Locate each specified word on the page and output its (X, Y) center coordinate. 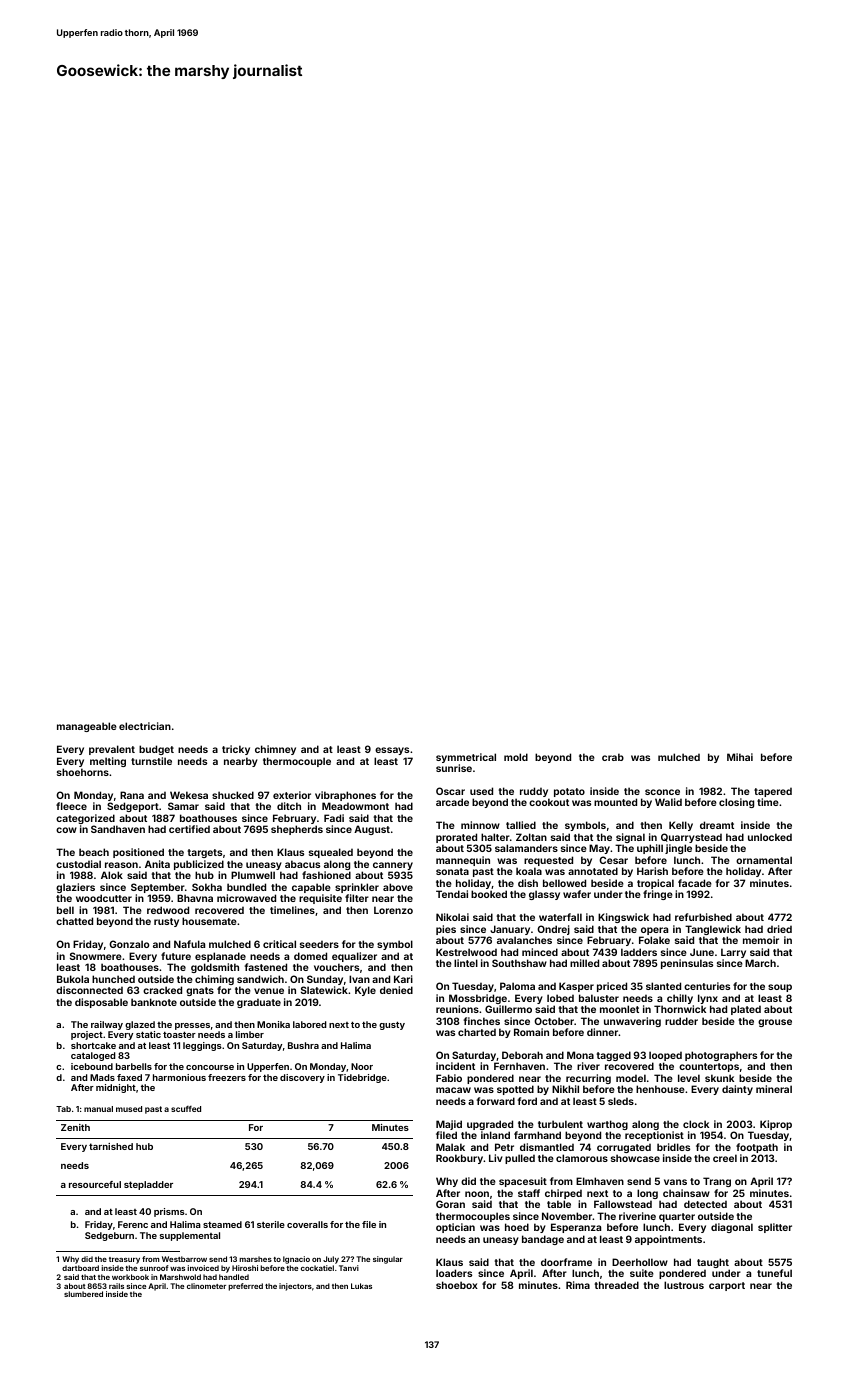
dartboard (80, 1268)
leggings (202, 1046)
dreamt (717, 825)
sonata (452, 871)
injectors (295, 1287)
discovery (302, 1078)
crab (613, 757)
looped (665, 1057)
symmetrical (466, 758)
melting (108, 762)
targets (204, 853)
